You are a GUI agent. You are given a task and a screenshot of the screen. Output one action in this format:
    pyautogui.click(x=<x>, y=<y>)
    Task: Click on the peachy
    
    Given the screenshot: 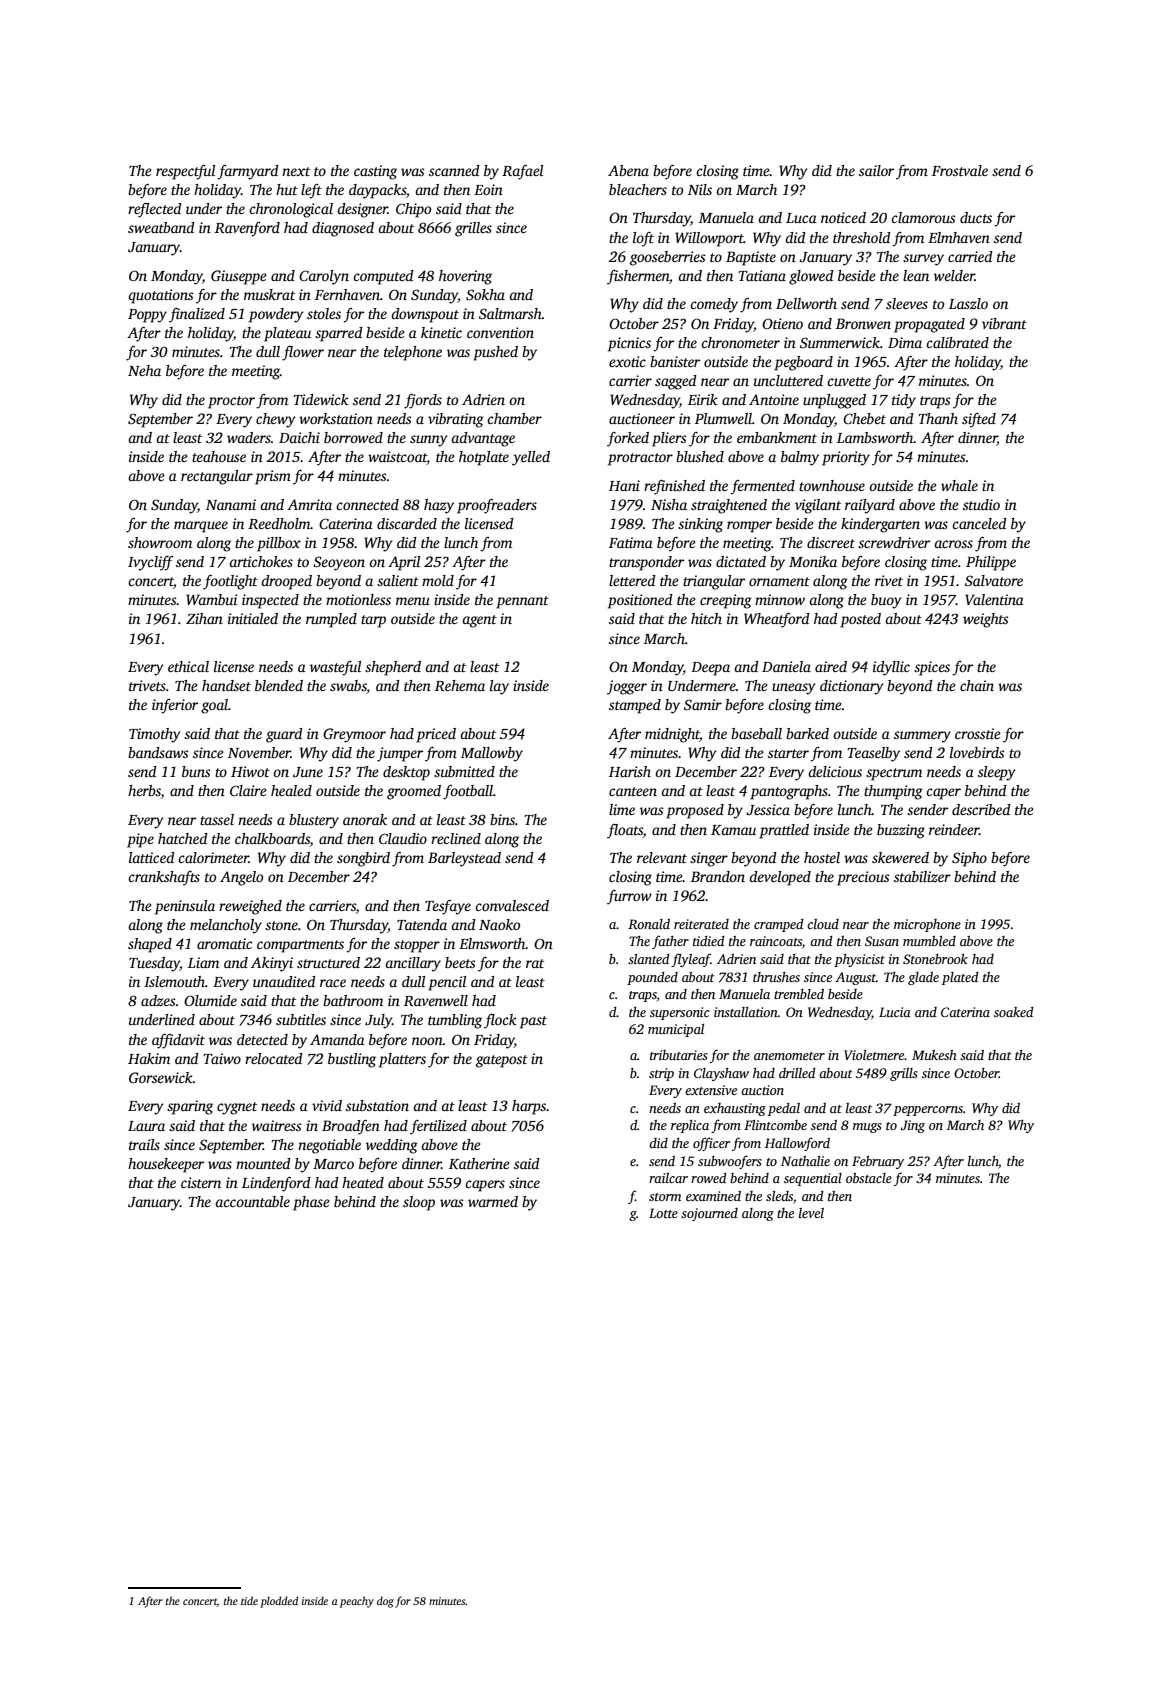 What is the action you would take?
    pyautogui.click(x=357, y=1602)
